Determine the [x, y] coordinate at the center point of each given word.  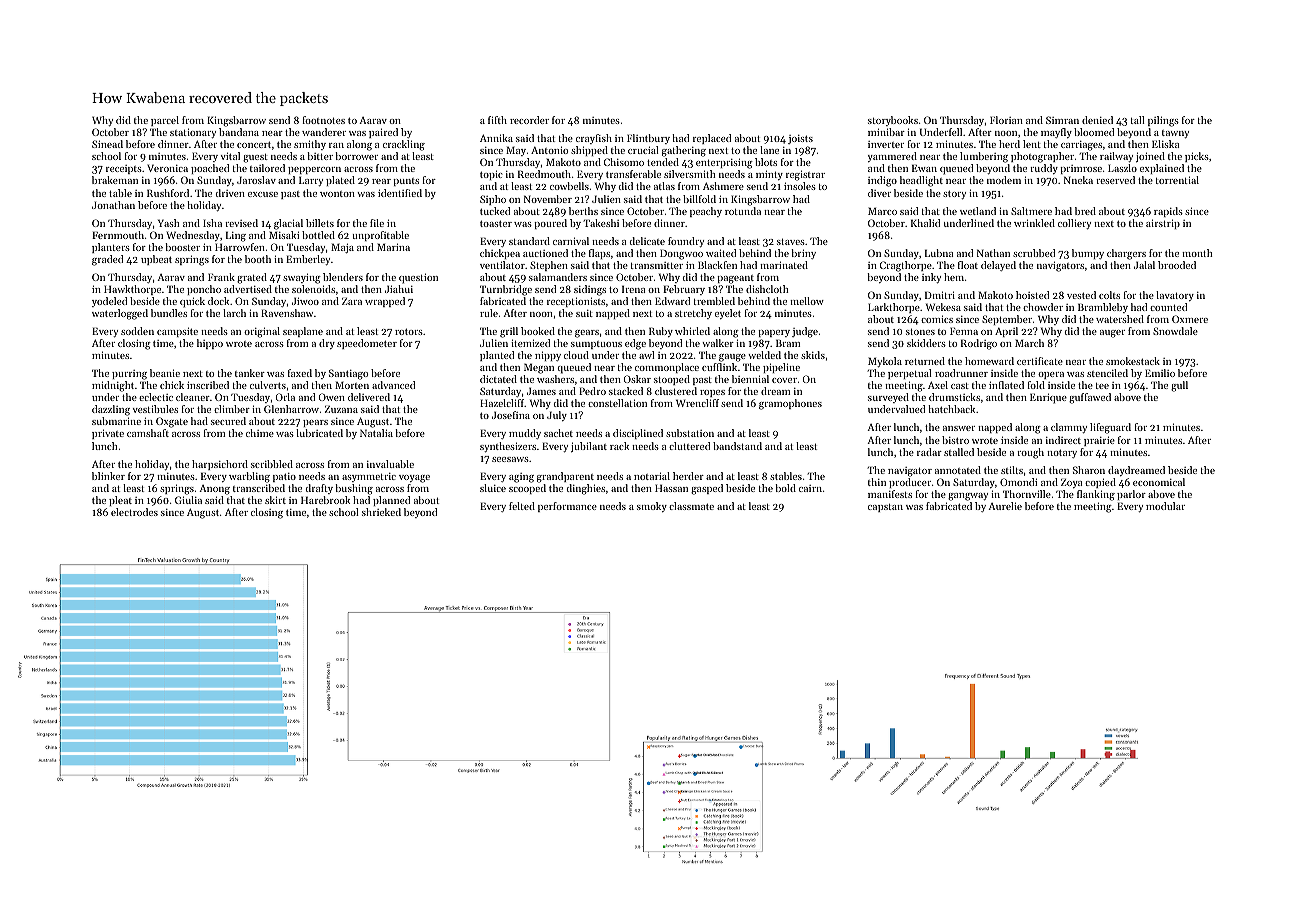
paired [383, 133]
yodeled [109, 302]
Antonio [549, 150]
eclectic [156, 397]
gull [1179, 386]
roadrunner [961, 373]
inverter [886, 144]
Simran [1062, 120]
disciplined [638, 434]
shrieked [381, 512]
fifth [497, 120]
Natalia [376, 433]
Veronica [167, 168]
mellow [807, 301]
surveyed [888, 398]
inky [931, 278]
